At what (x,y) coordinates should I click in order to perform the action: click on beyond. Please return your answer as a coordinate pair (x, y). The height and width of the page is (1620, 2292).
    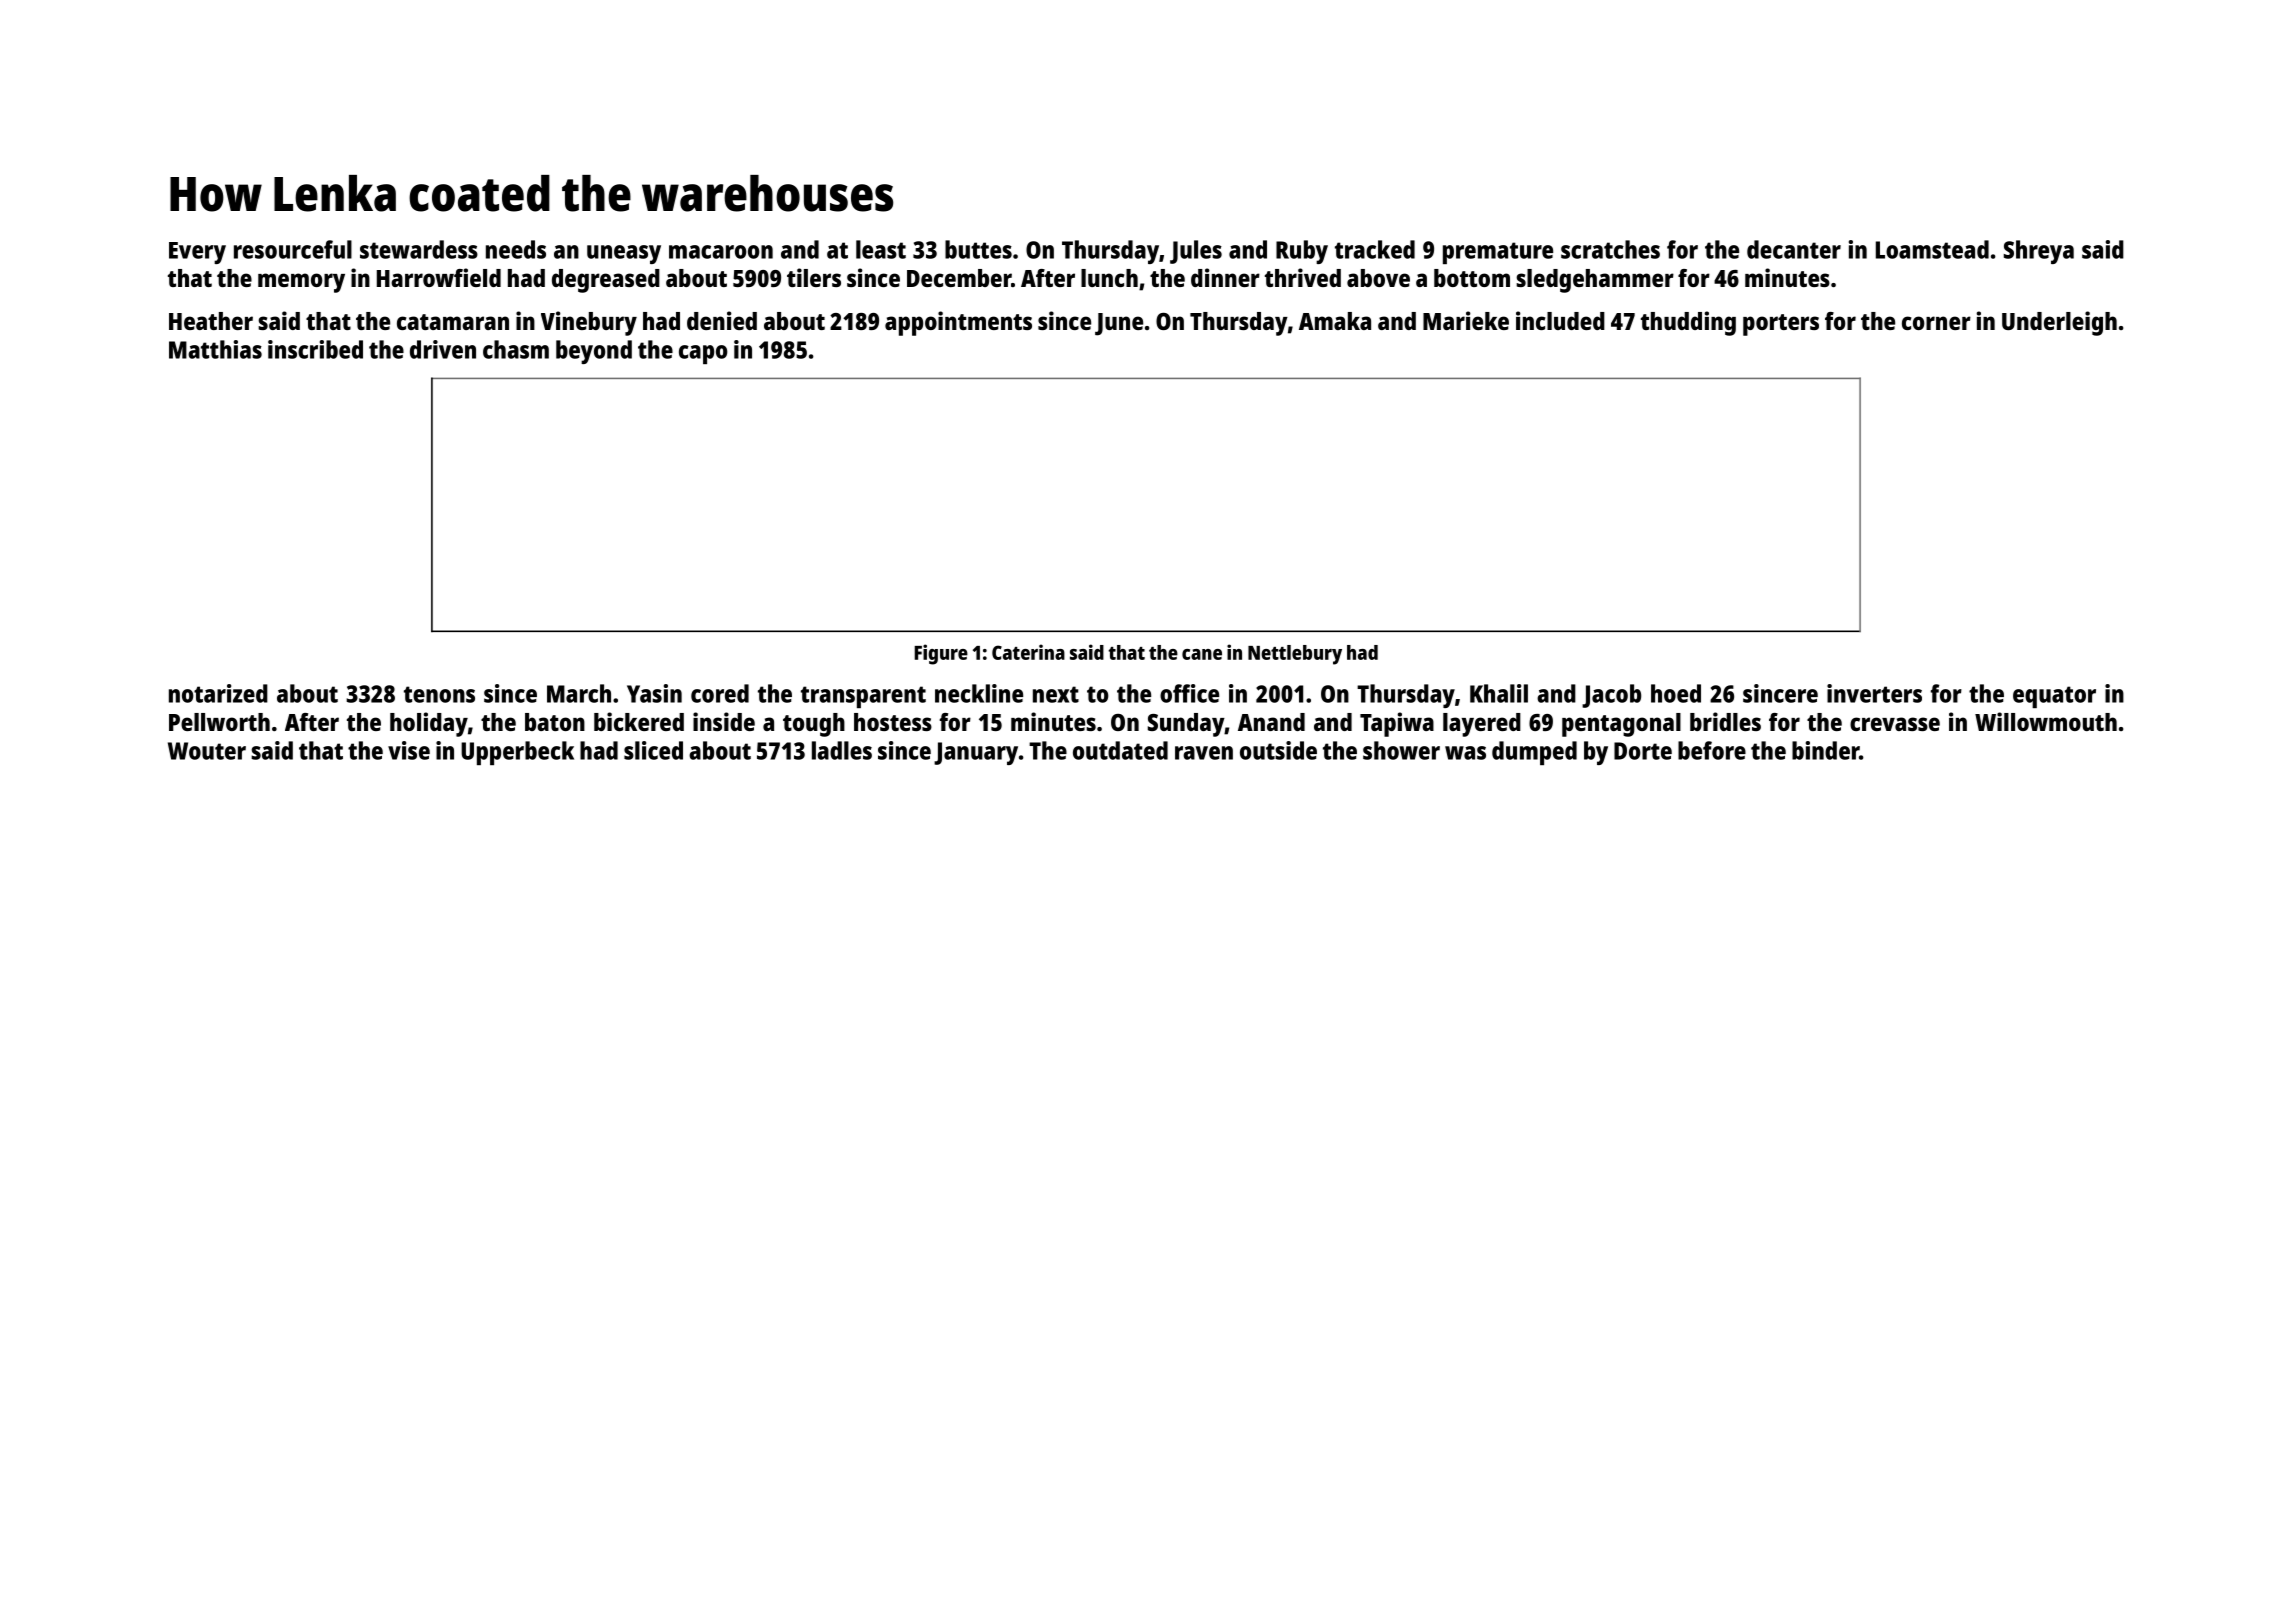
    Looking at the image, I should click on (594, 352).
